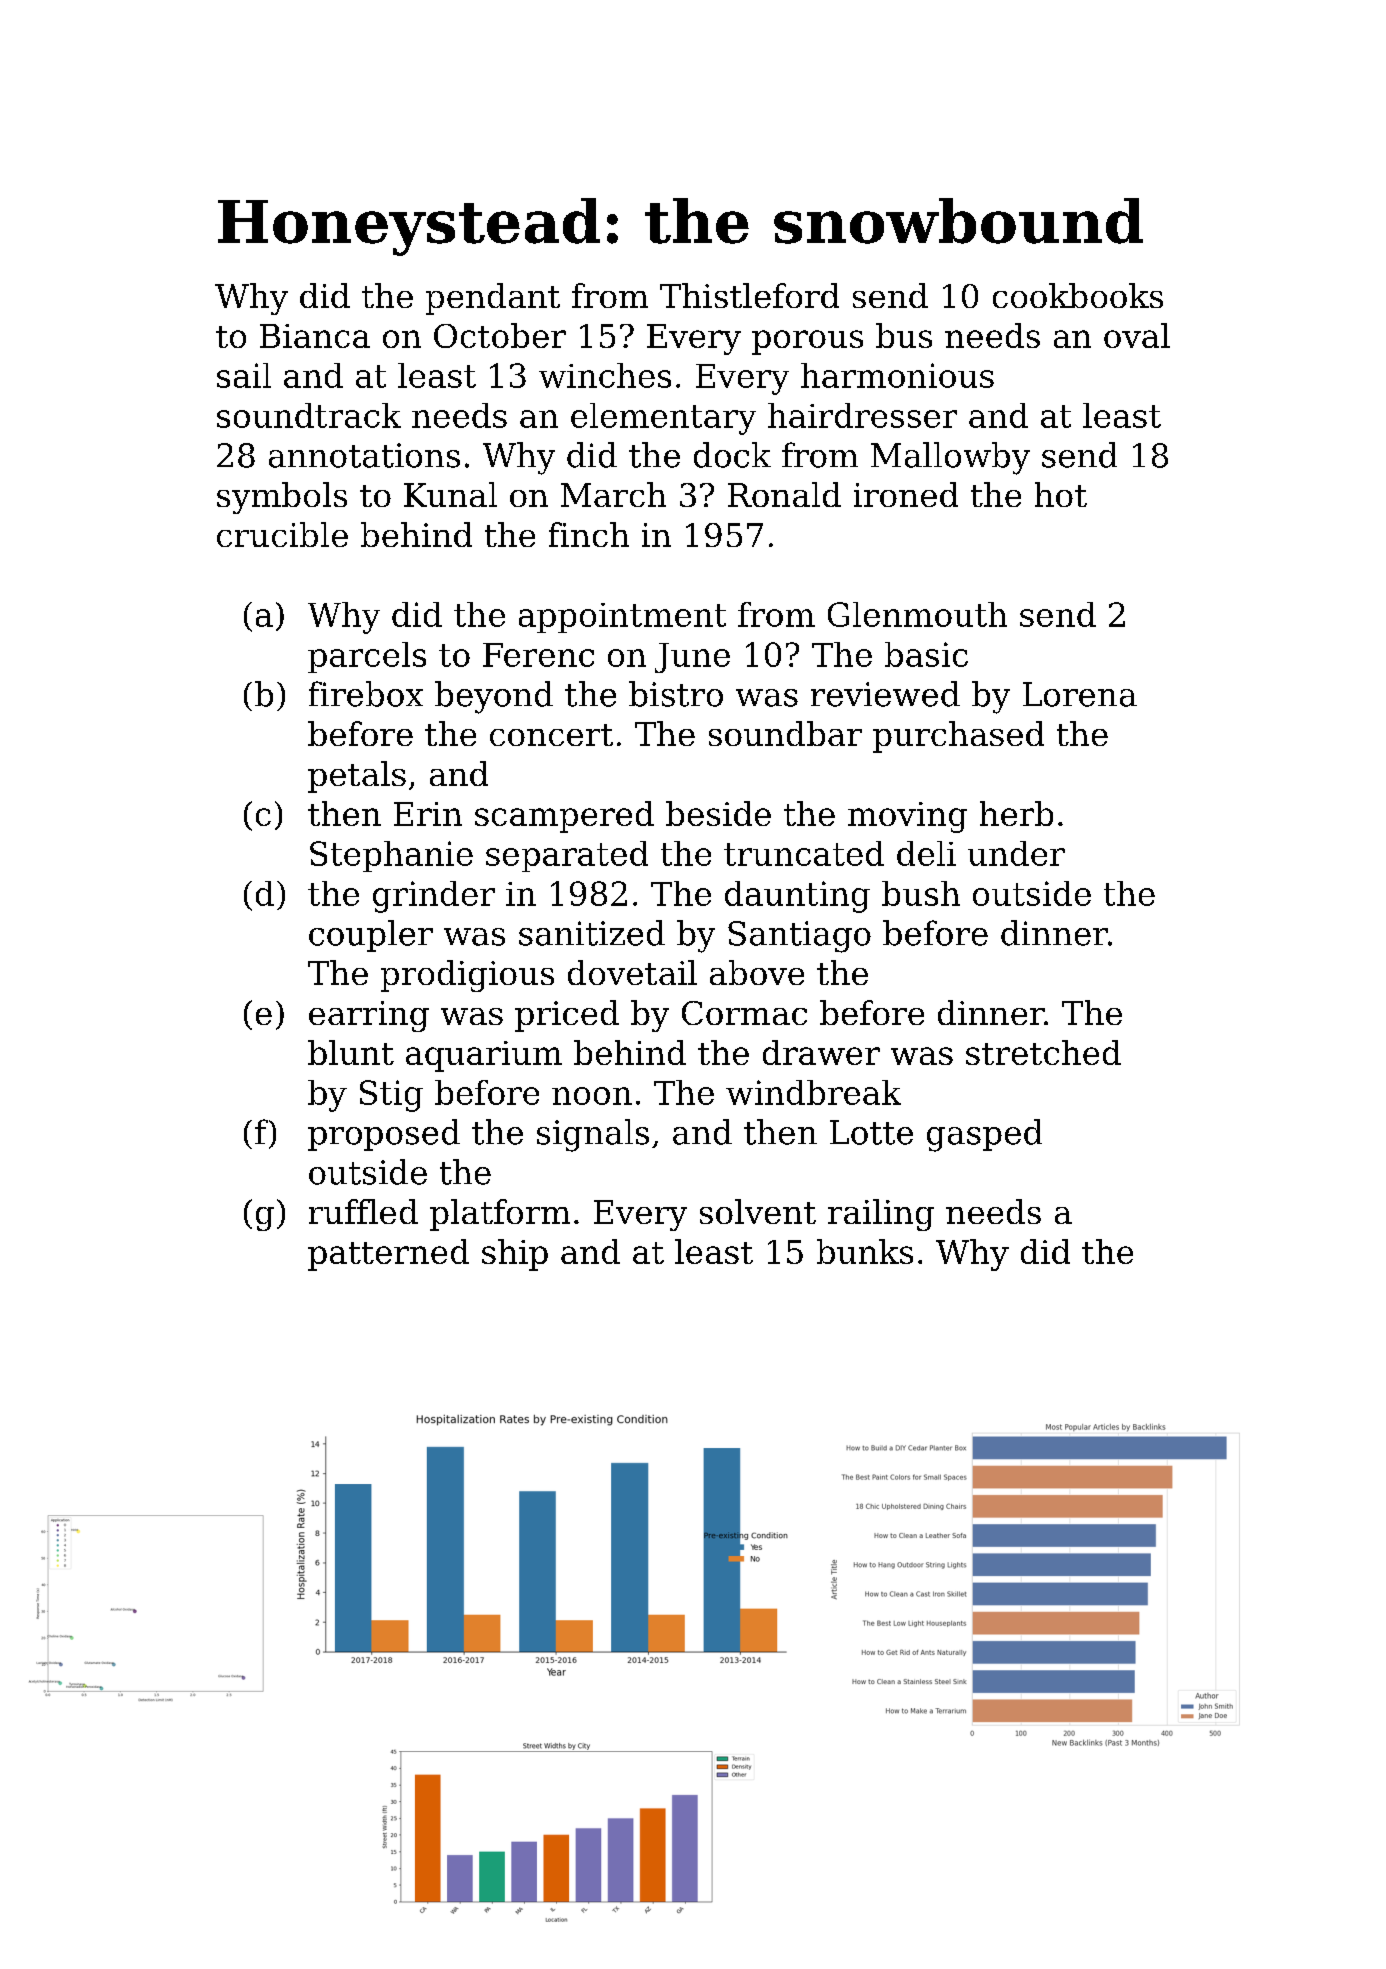  I want to click on patterned, so click(388, 1255).
